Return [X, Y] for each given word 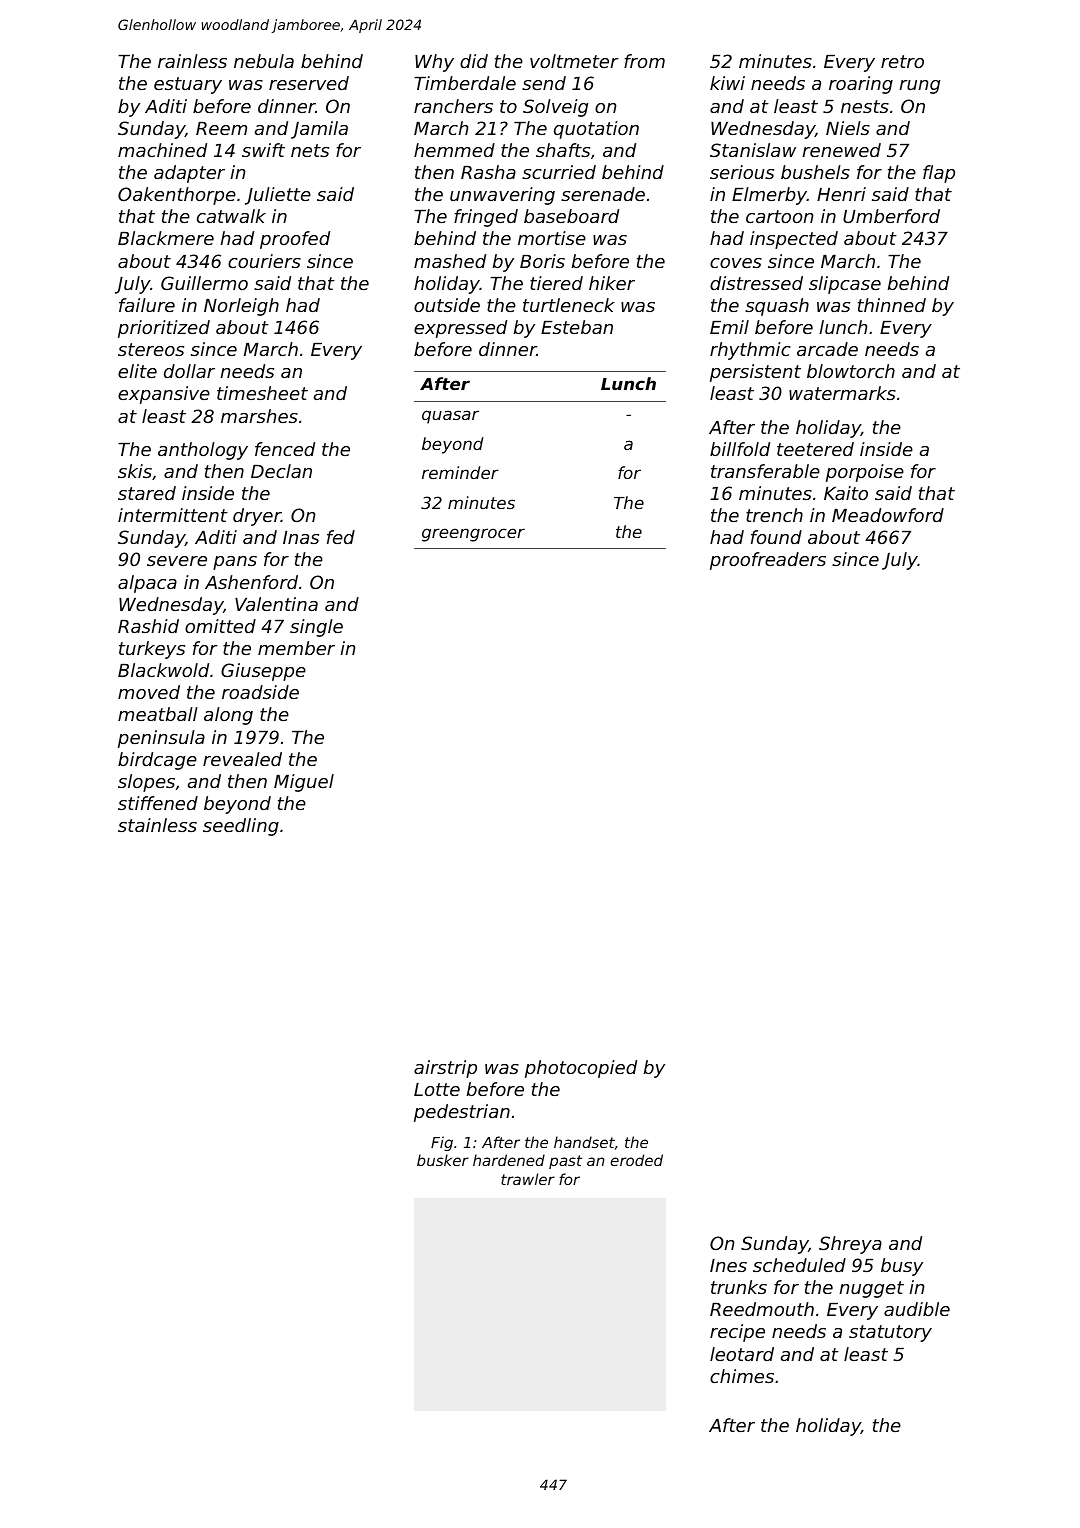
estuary [188, 85]
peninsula [161, 739]
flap [939, 174]
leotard [742, 1354]
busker [443, 1160]
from [644, 61]
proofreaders [768, 561]
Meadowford [888, 515]
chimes [742, 1376]
